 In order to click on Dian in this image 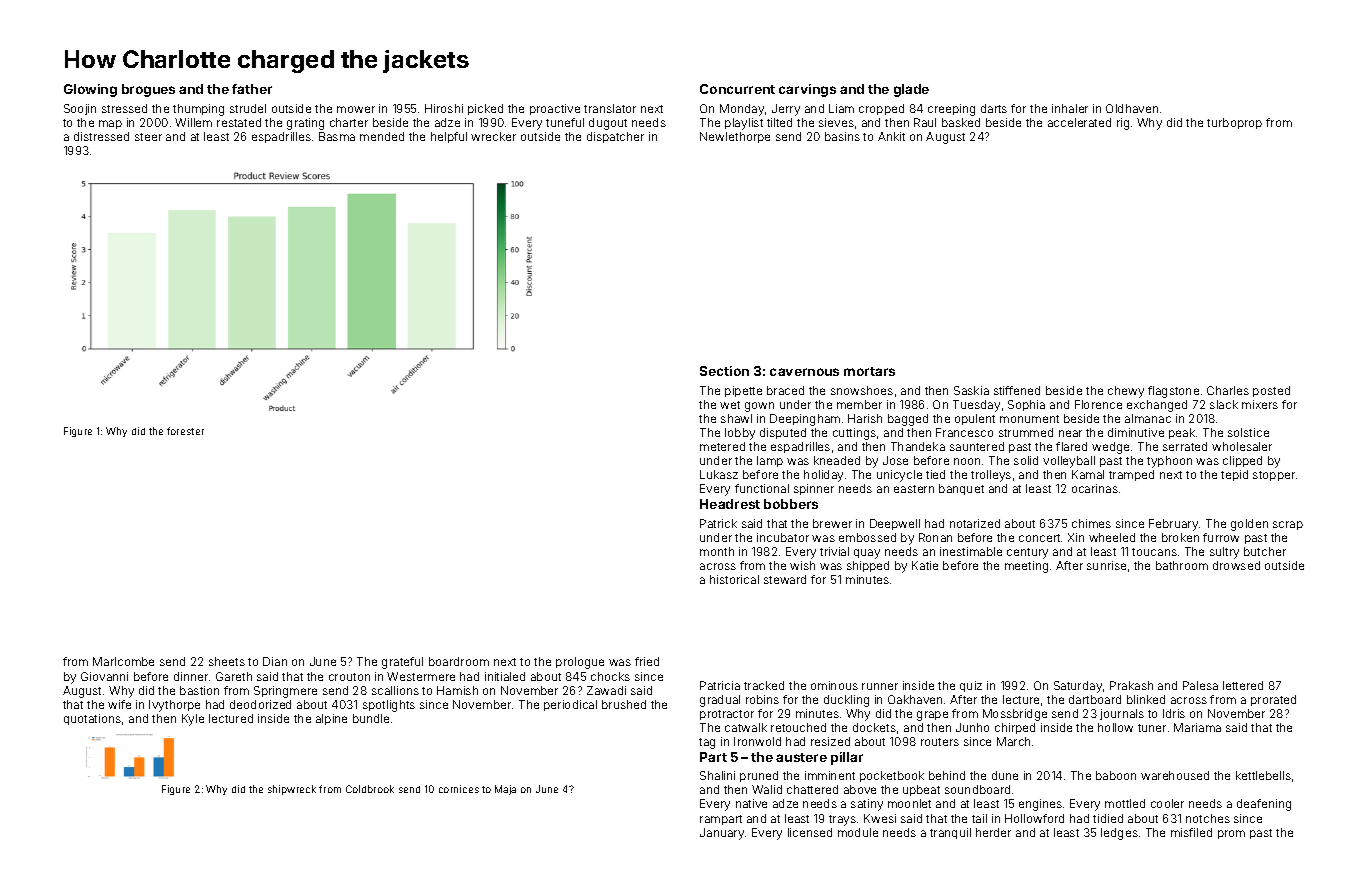, I will do `click(275, 661)`.
